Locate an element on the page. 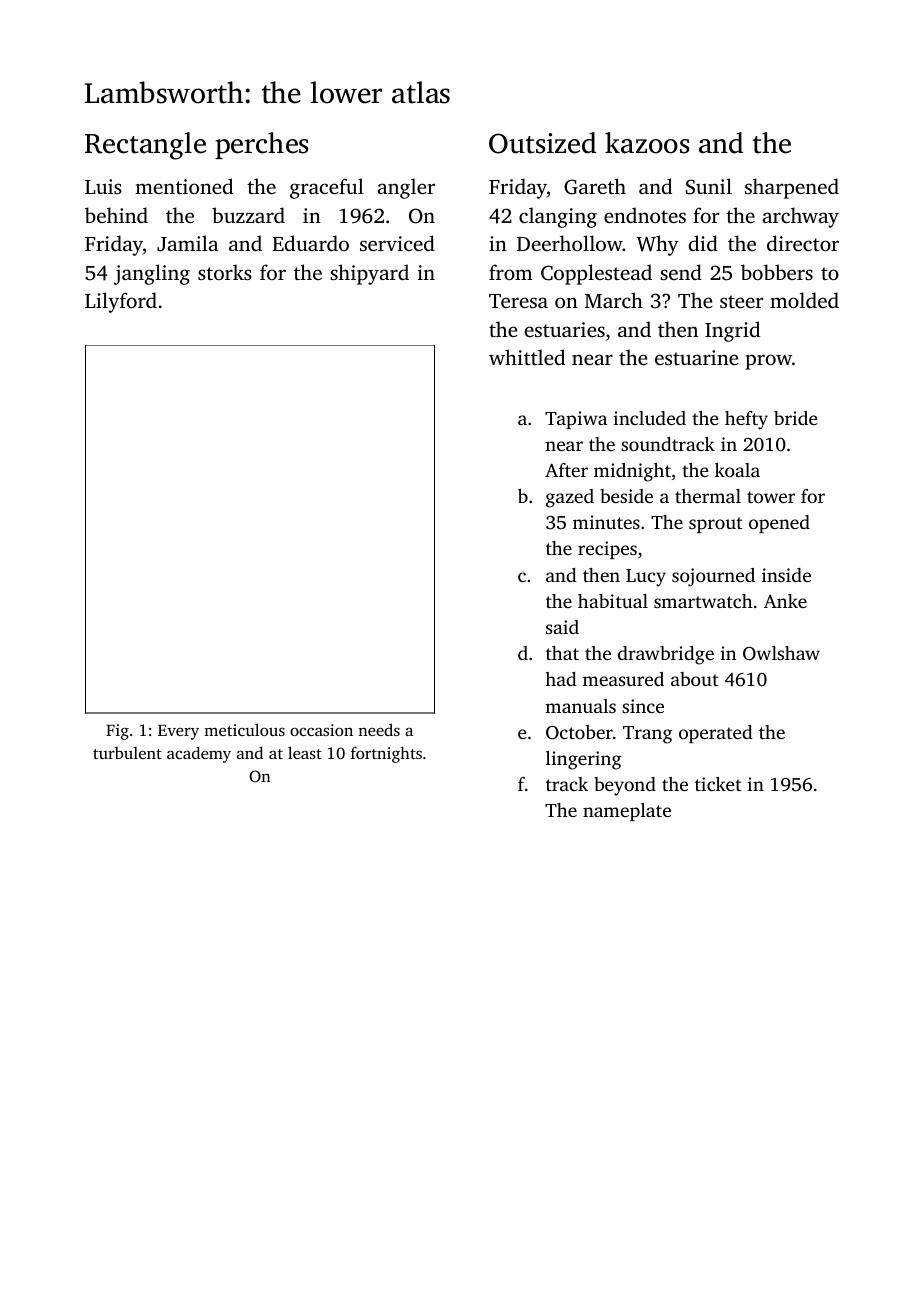 The image size is (924, 1311). ticket is located at coordinates (718, 784).
